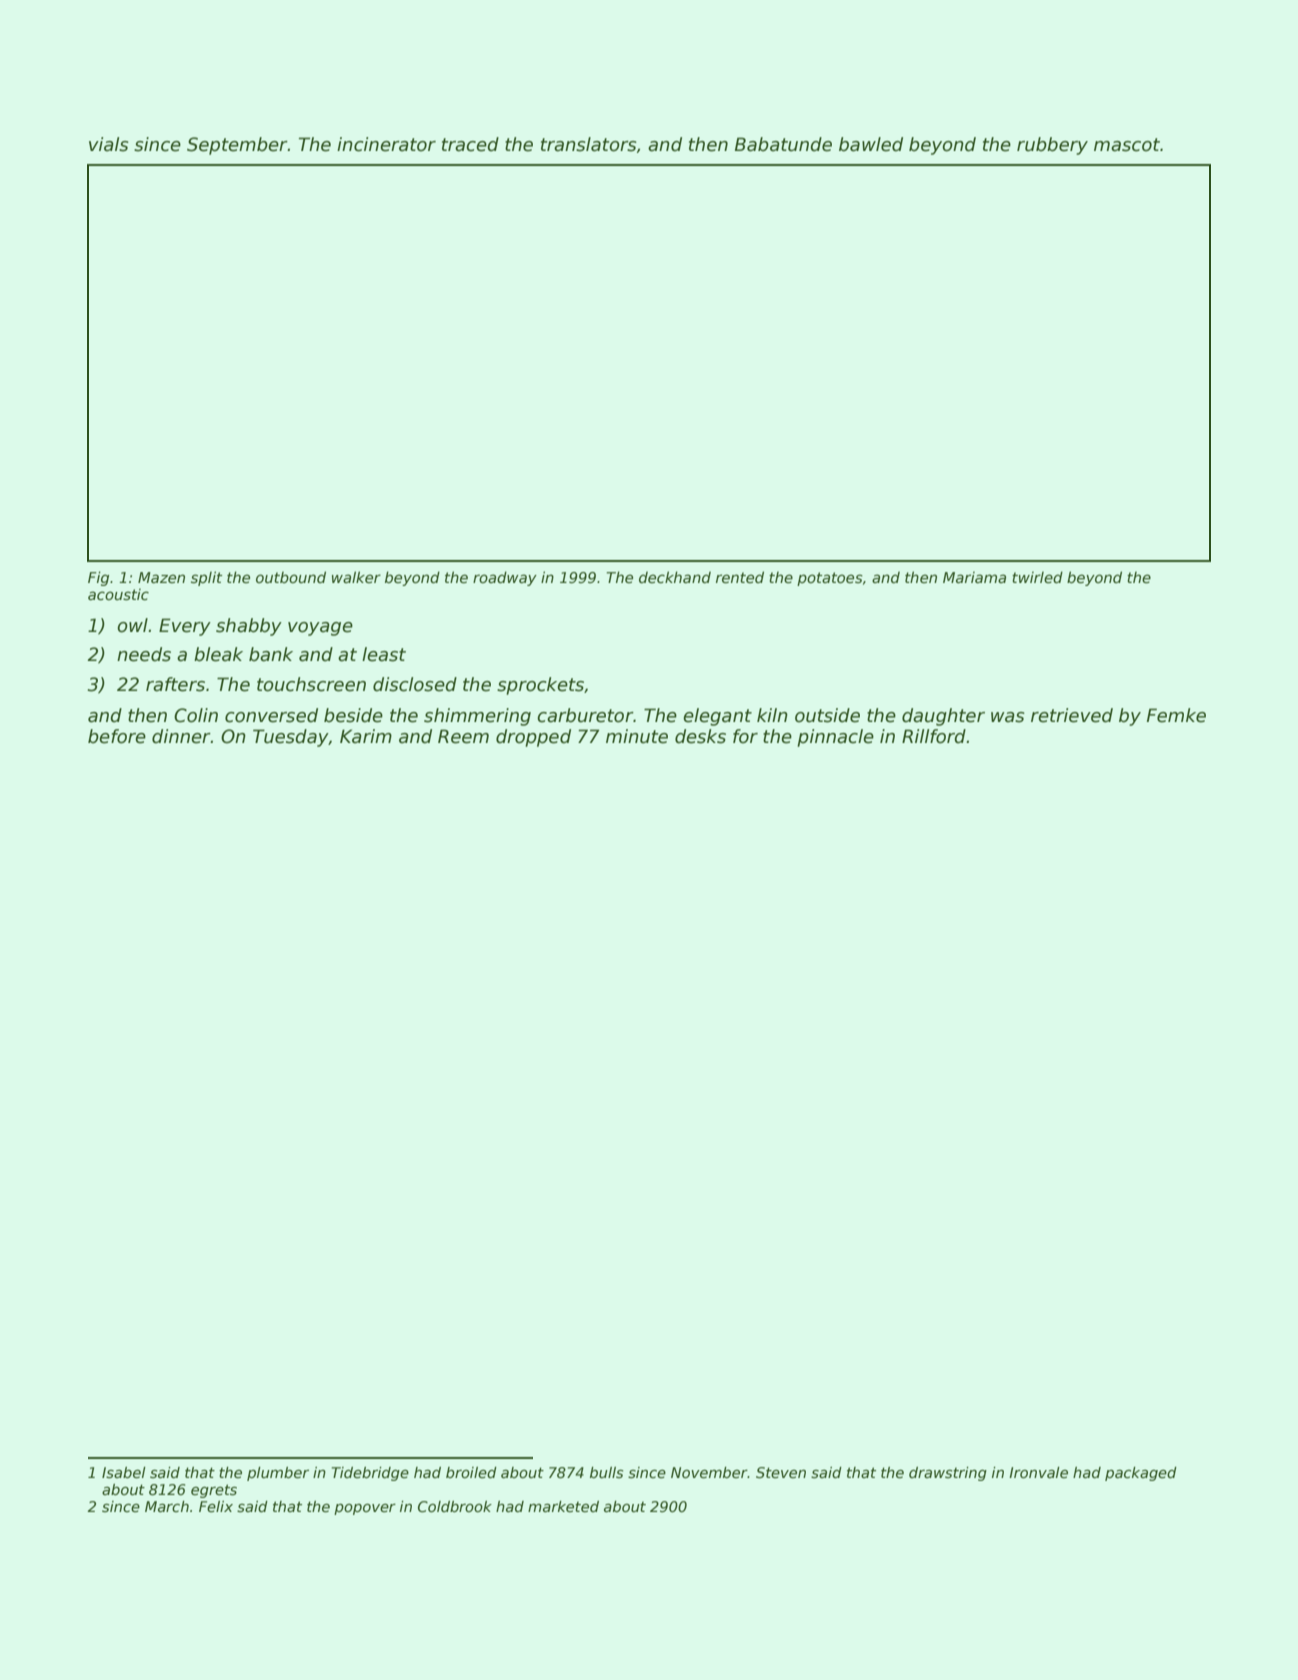 Image resolution: width=1298 pixels, height=1680 pixels. I want to click on rented, so click(740, 577).
